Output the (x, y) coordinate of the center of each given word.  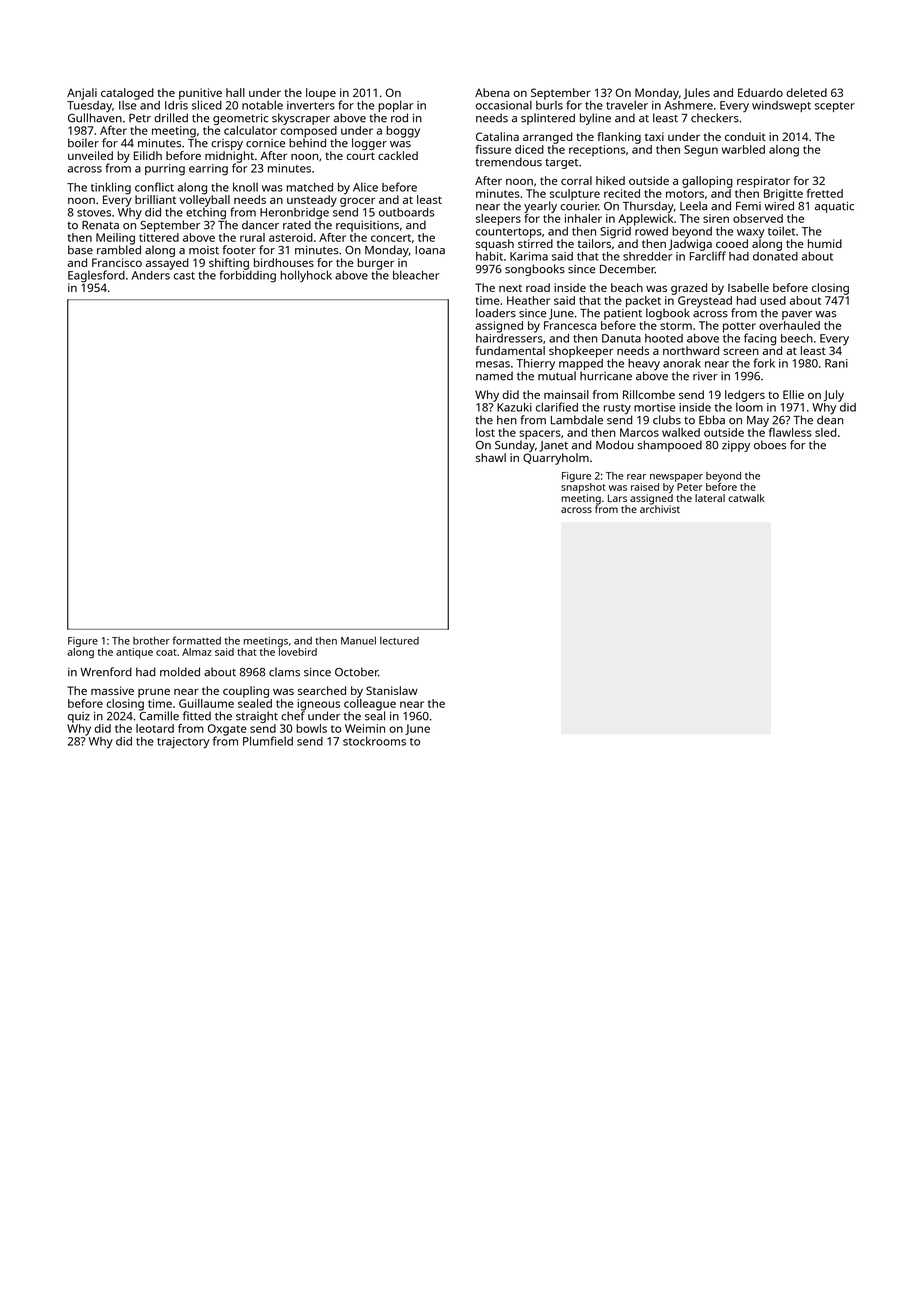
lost (485, 432)
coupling (246, 692)
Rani (836, 363)
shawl (491, 457)
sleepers (498, 220)
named (494, 376)
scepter (835, 107)
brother (151, 641)
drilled (171, 118)
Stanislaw (392, 690)
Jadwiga (690, 245)
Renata (100, 225)
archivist (660, 509)
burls (549, 105)
